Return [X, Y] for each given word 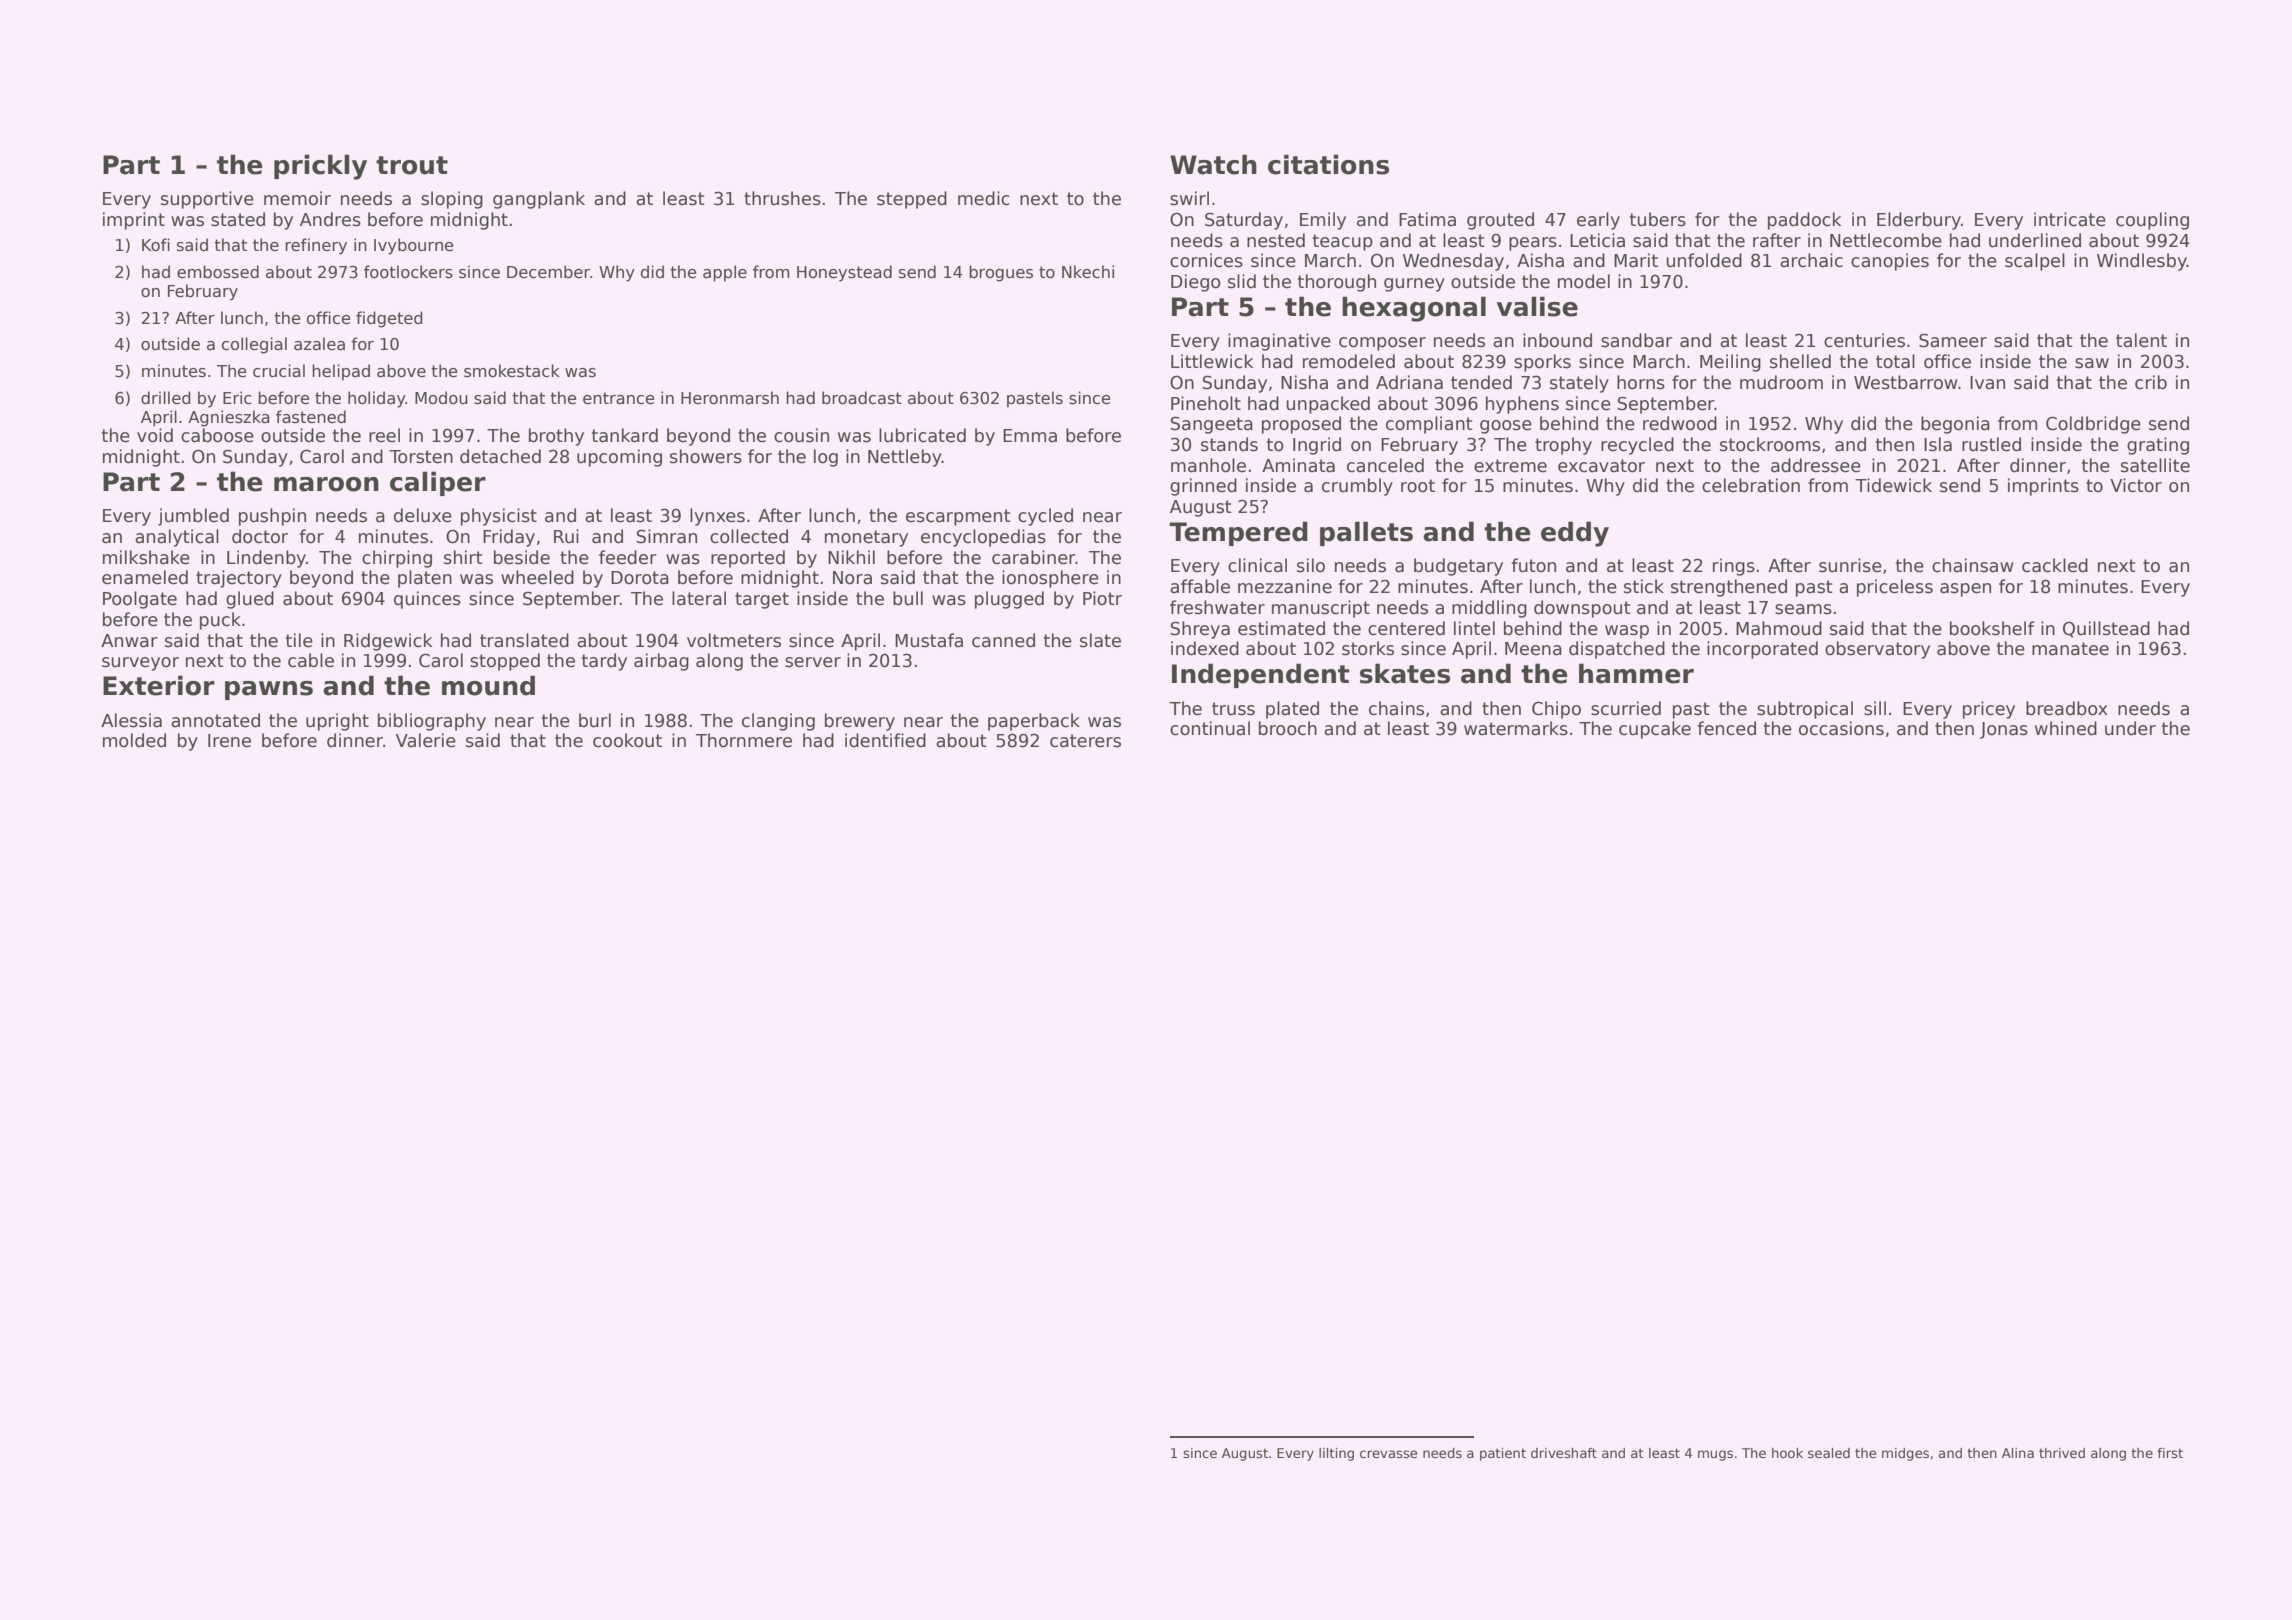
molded [134, 740]
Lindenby [266, 559]
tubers [1658, 219]
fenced [1727, 728]
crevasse [1388, 1454]
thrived [2062, 1453]
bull [908, 598]
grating [2158, 446]
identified [885, 740]
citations [1328, 164]
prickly [320, 167]
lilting [1336, 1454]
